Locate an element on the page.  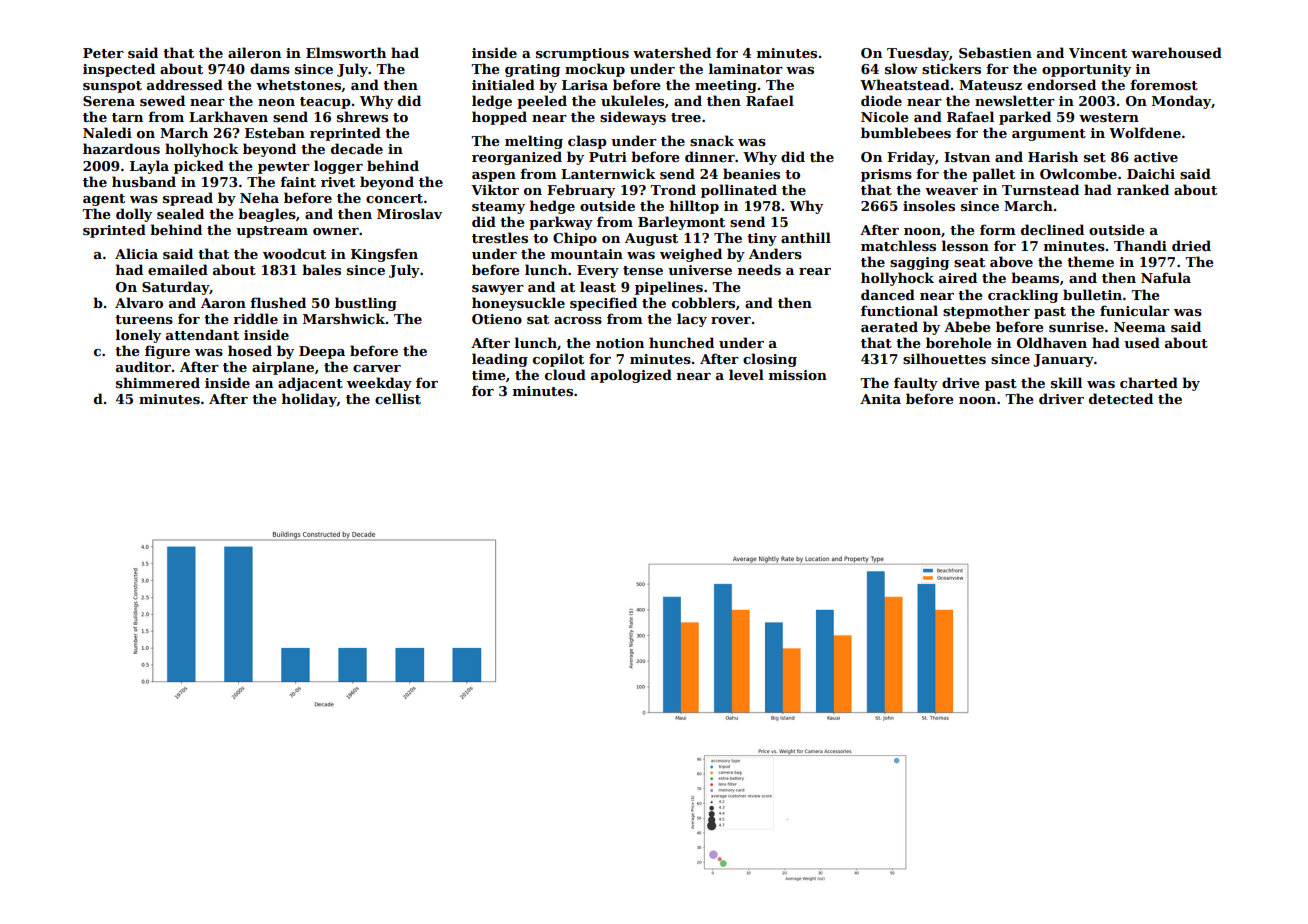
Alicia is located at coordinates (136, 253).
